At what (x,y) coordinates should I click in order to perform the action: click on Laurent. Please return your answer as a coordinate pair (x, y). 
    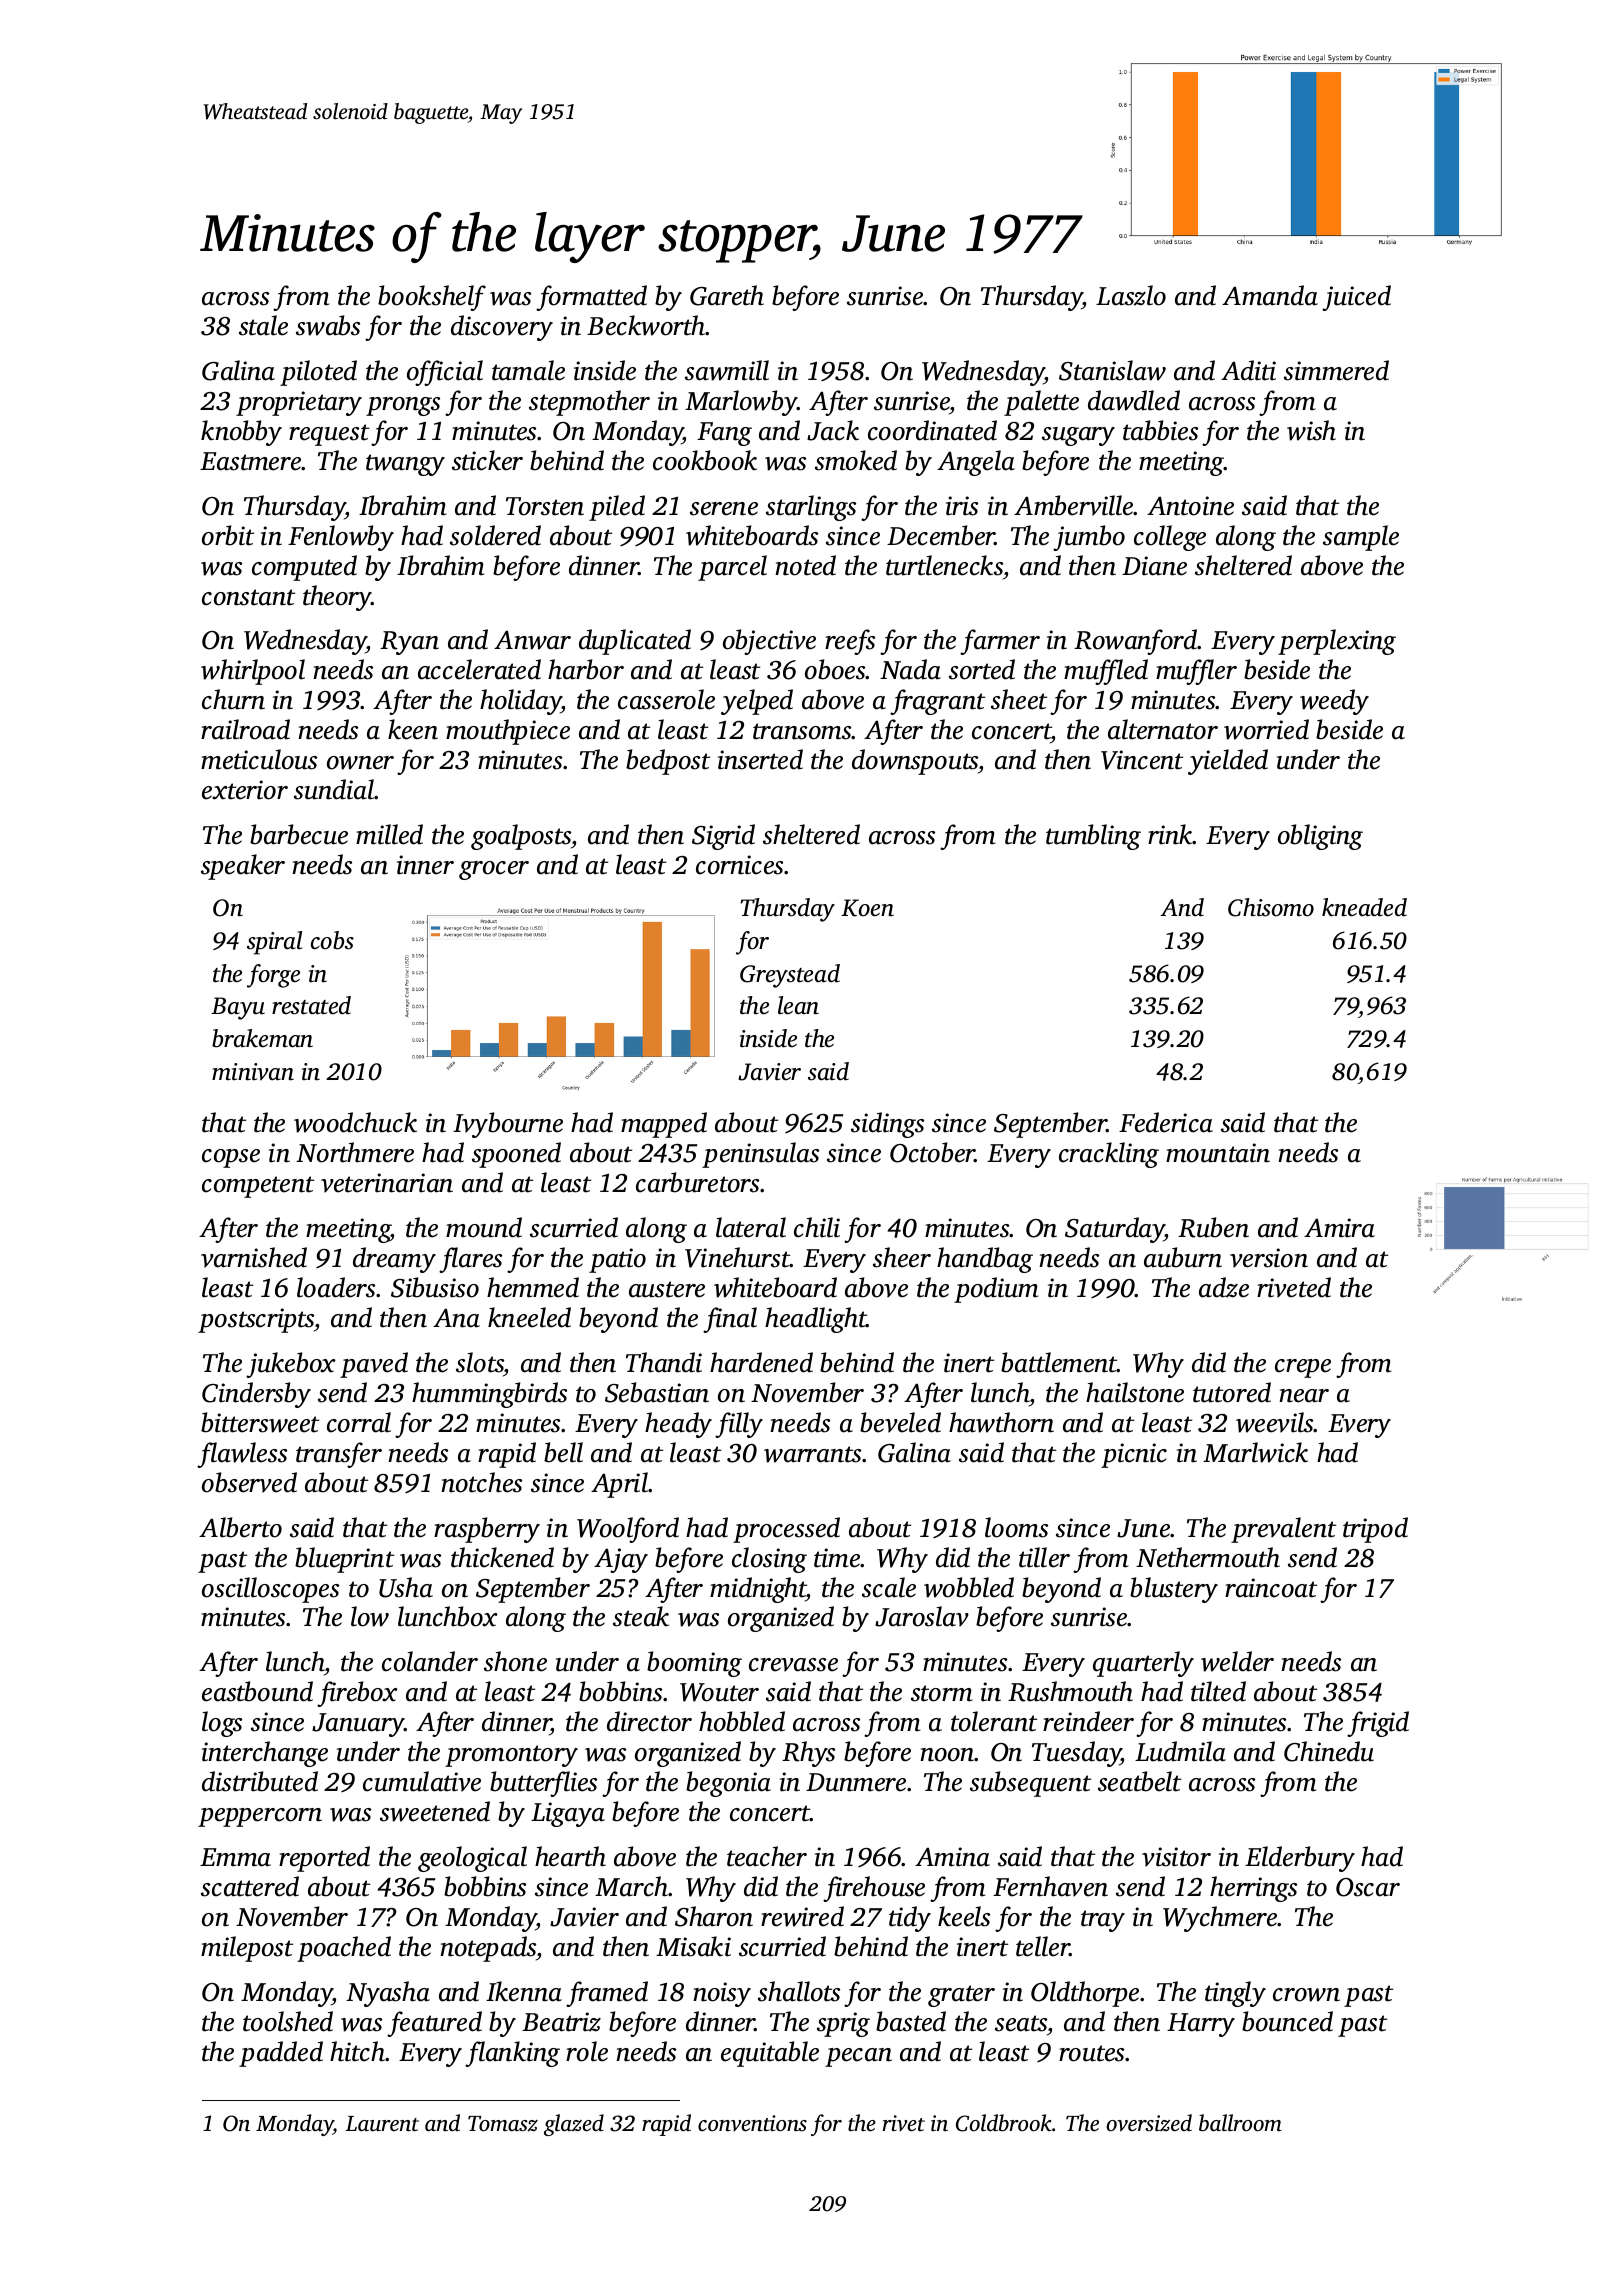
    Looking at the image, I should click on (382, 2124).
